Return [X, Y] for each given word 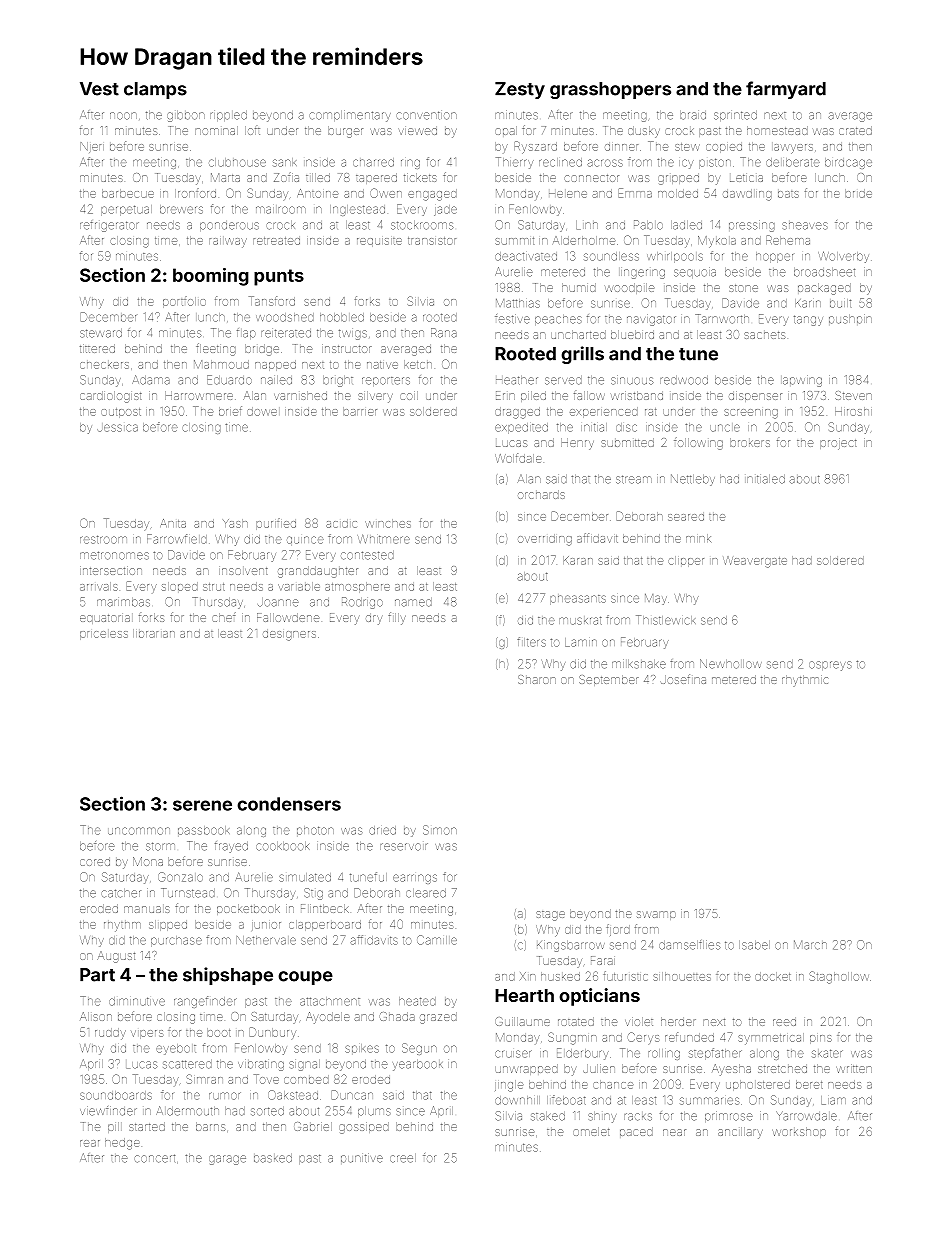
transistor [432, 241]
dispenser [755, 396]
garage [227, 1160]
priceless [104, 635]
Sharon [537, 679]
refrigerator [109, 226]
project [838, 444]
